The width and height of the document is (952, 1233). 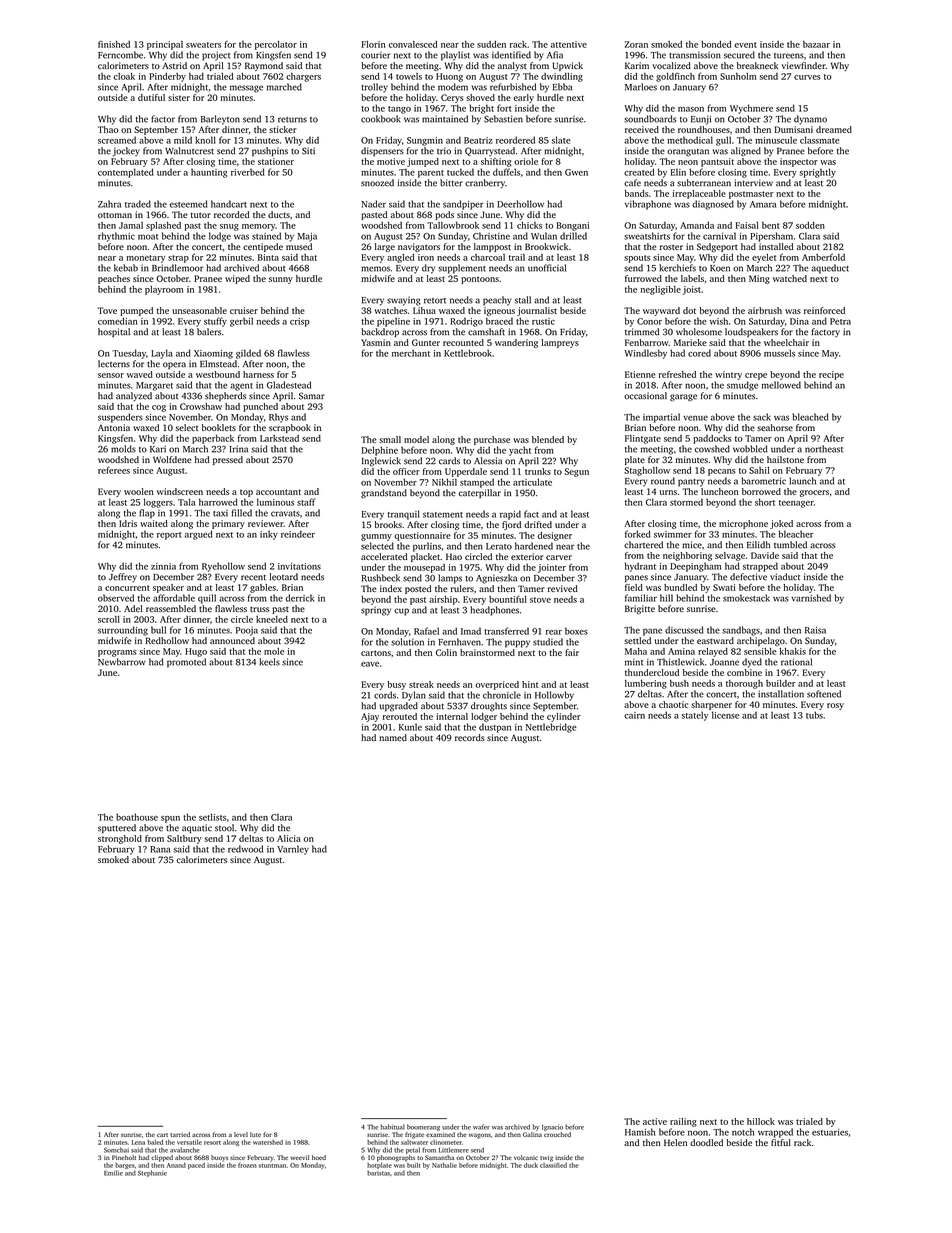 I want to click on percolator, so click(x=276, y=45).
